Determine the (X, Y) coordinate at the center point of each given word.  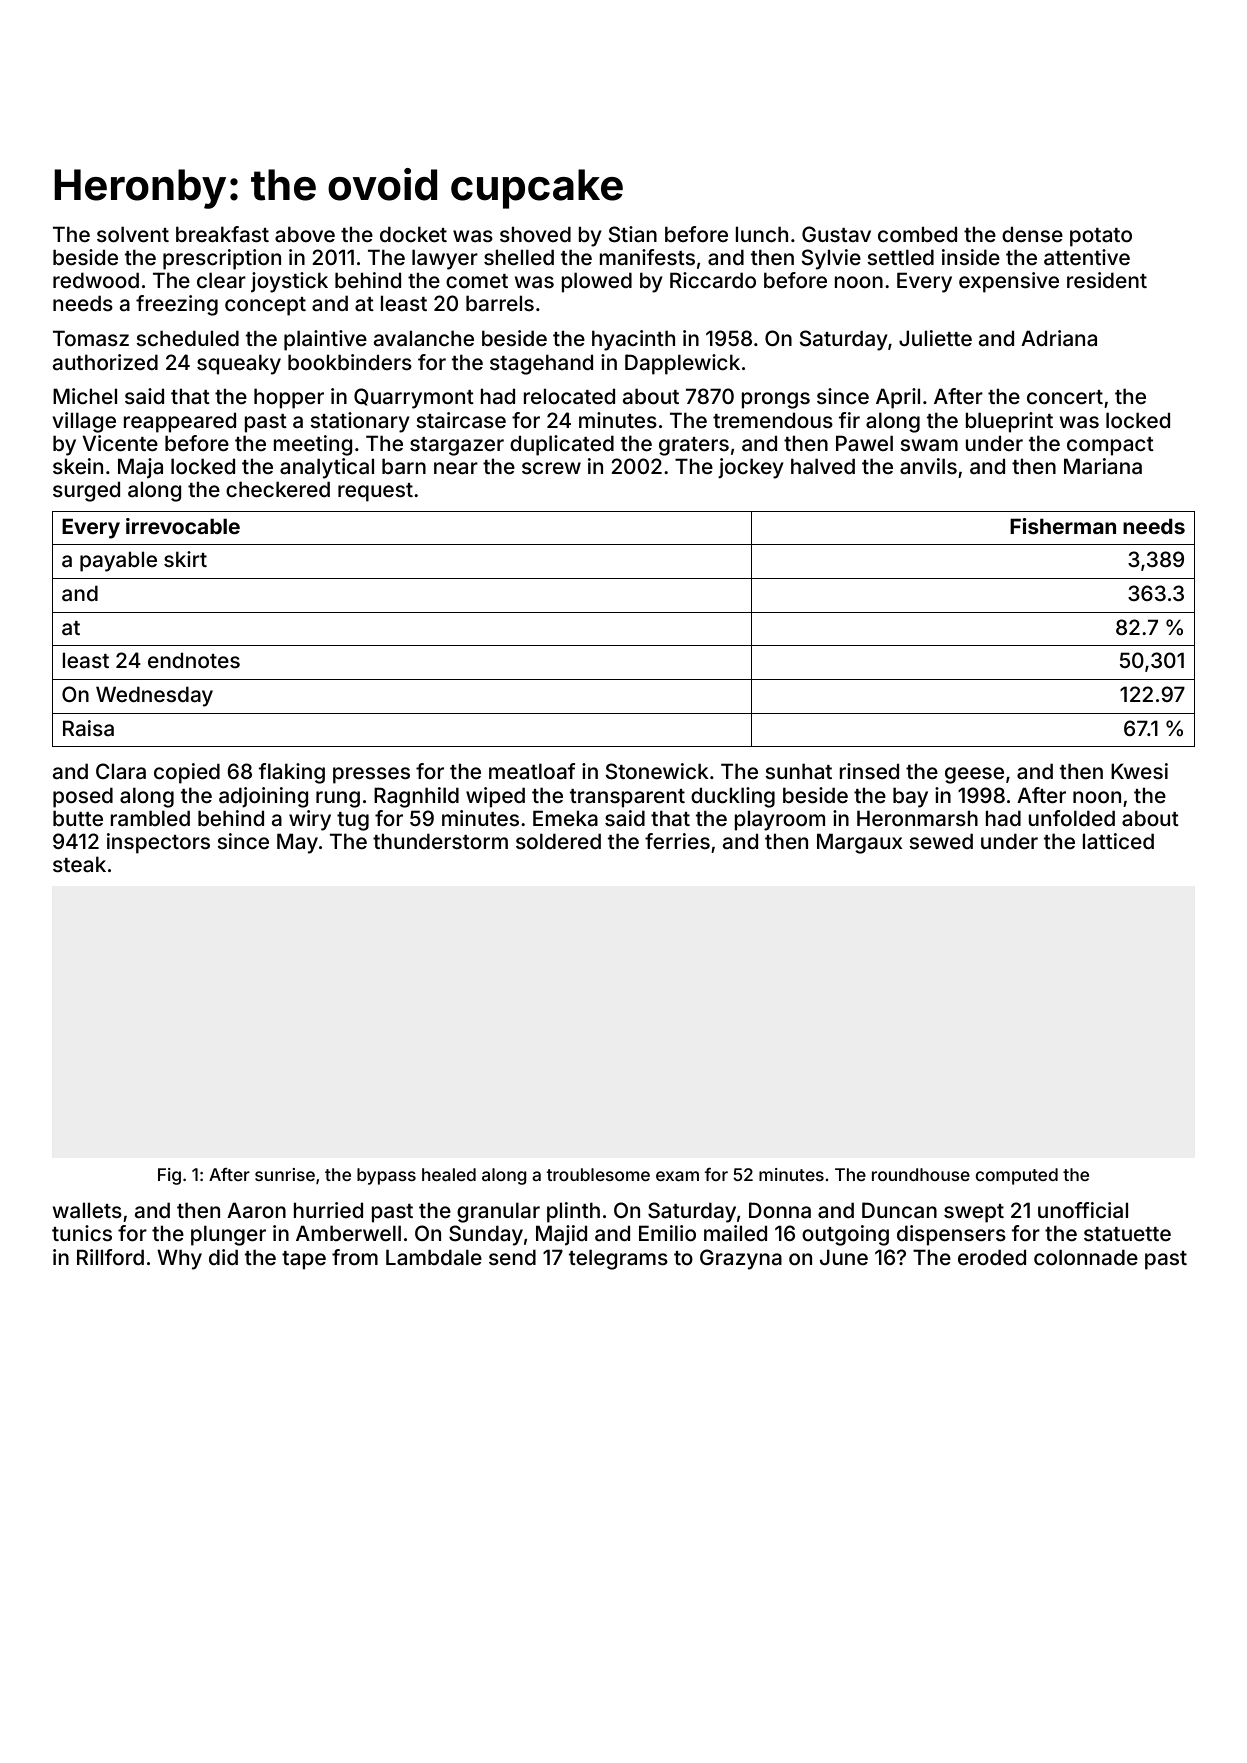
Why (179, 1259)
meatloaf (532, 771)
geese (974, 775)
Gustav (836, 234)
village (84, 422)
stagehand (541, 364)
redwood (96, 280)
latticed (1118, 841)
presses (371, 775)
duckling (733, 797)
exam (677, 1176)
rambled (150, 818)
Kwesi (1139, 771)
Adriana (1059, 338)
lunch (761, 234)
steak (79, 864)
